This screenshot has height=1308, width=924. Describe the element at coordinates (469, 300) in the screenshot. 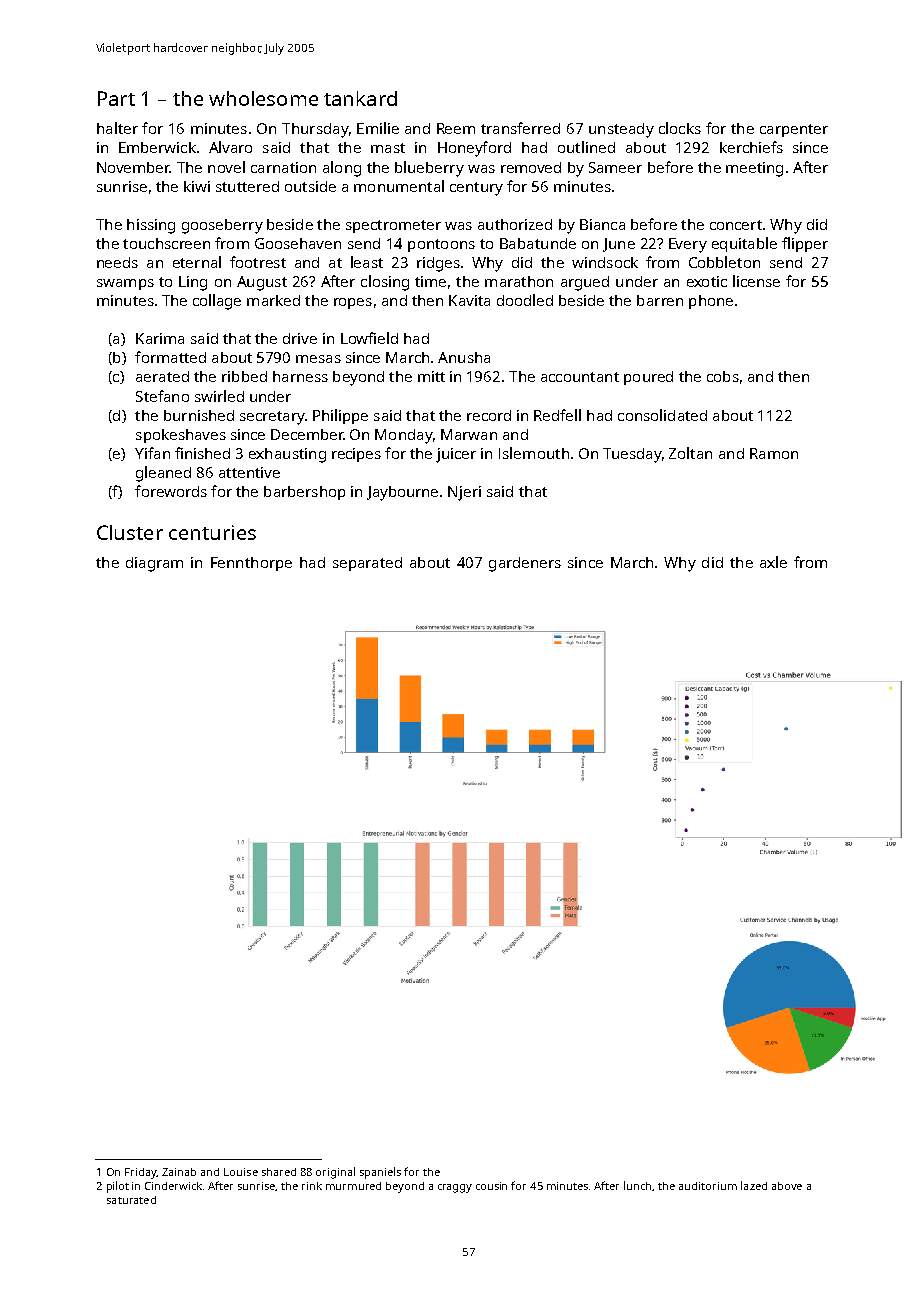

I see `Kavita` at that location.
